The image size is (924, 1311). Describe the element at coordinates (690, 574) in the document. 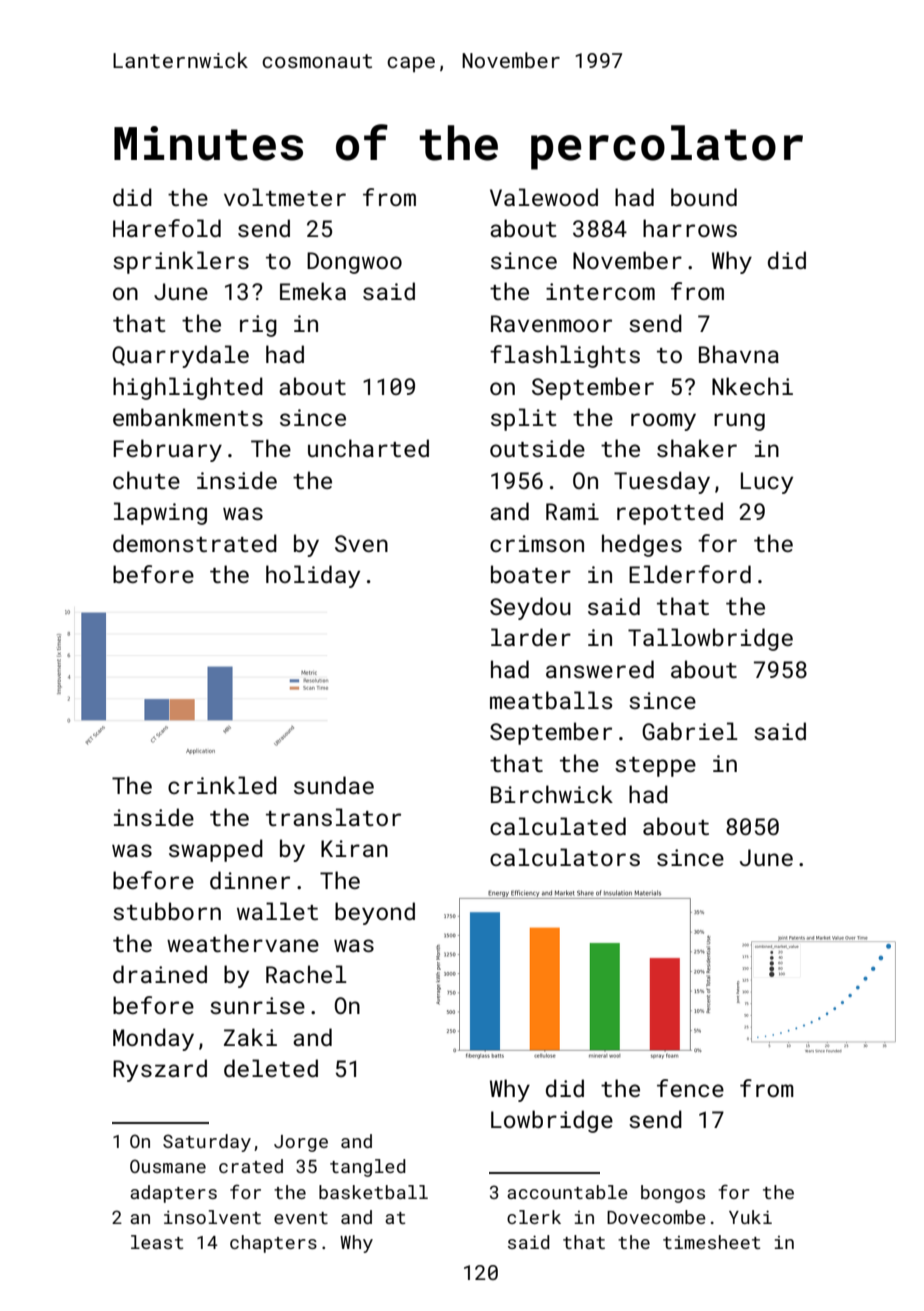

I see `Elderford` at that location.
